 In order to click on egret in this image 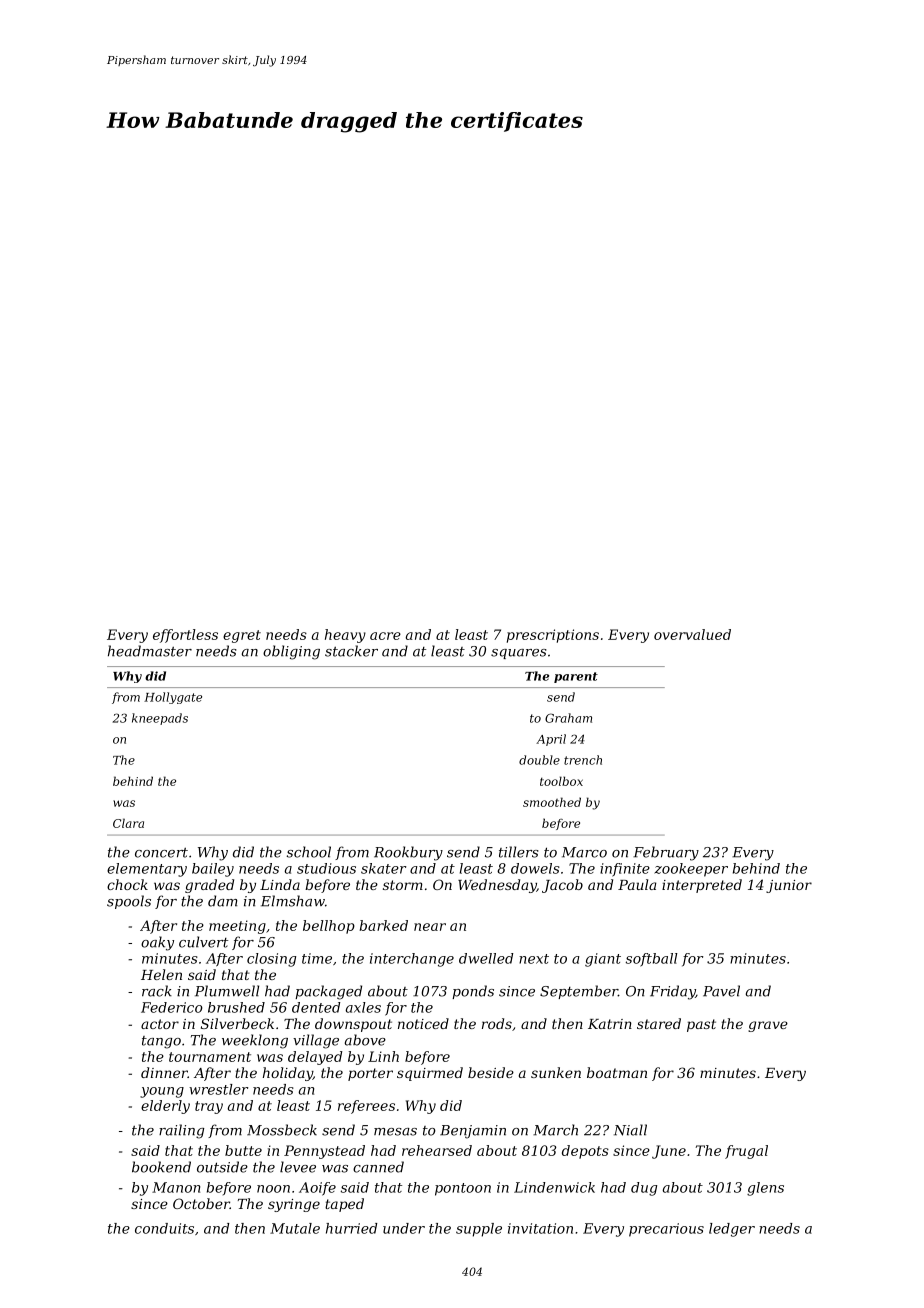, I will do `click(242, 636)`.
